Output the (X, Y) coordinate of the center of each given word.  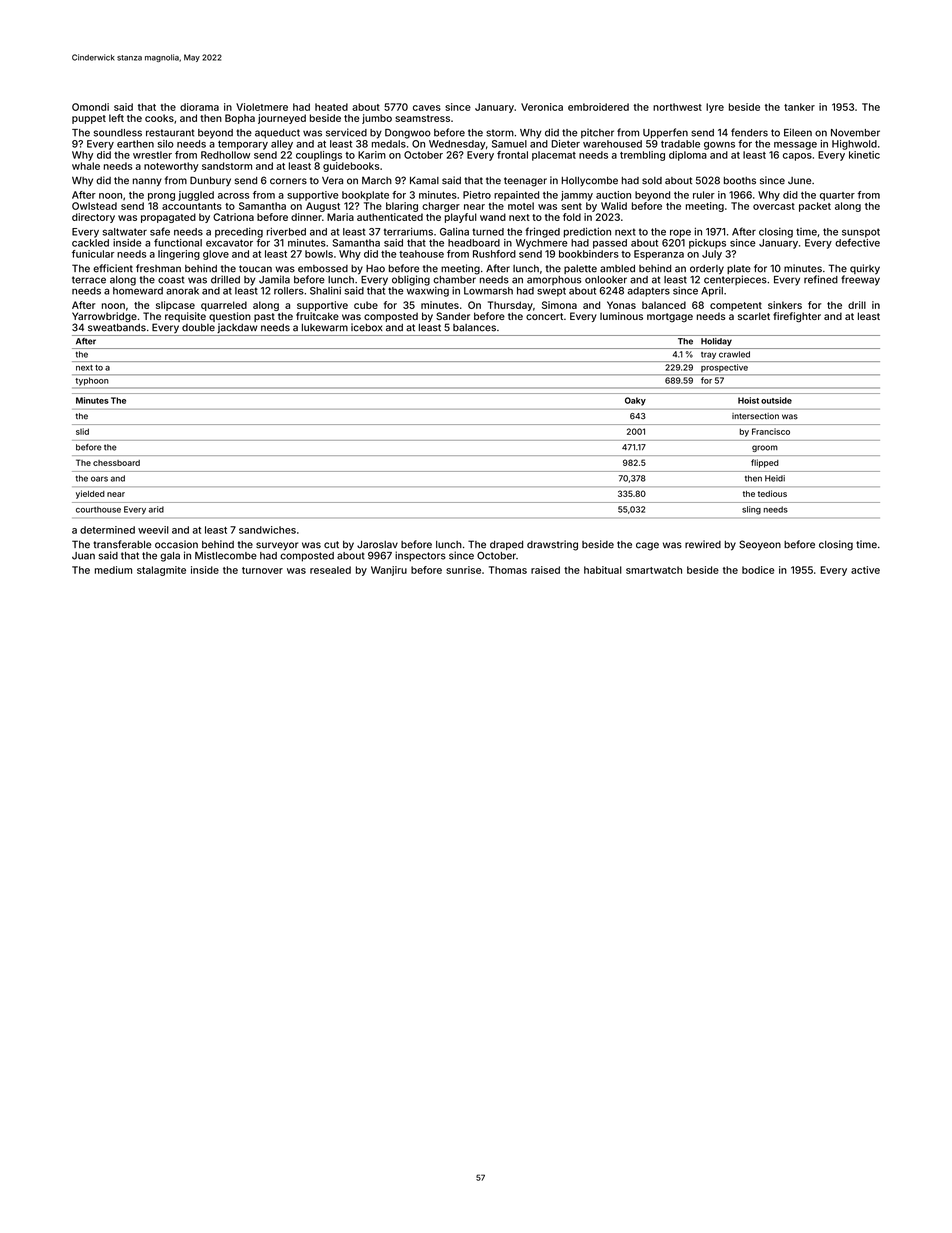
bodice (758, 570)
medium (113, 570)
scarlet (754, 316)
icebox (366, 327)
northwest (677, 107)
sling (751, 510)
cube (366, 305)
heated (331, 107)
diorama (199, 107)
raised (545, 570)
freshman (158, 268)
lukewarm (325, 328)
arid (156, 509)
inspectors (420, 556)
